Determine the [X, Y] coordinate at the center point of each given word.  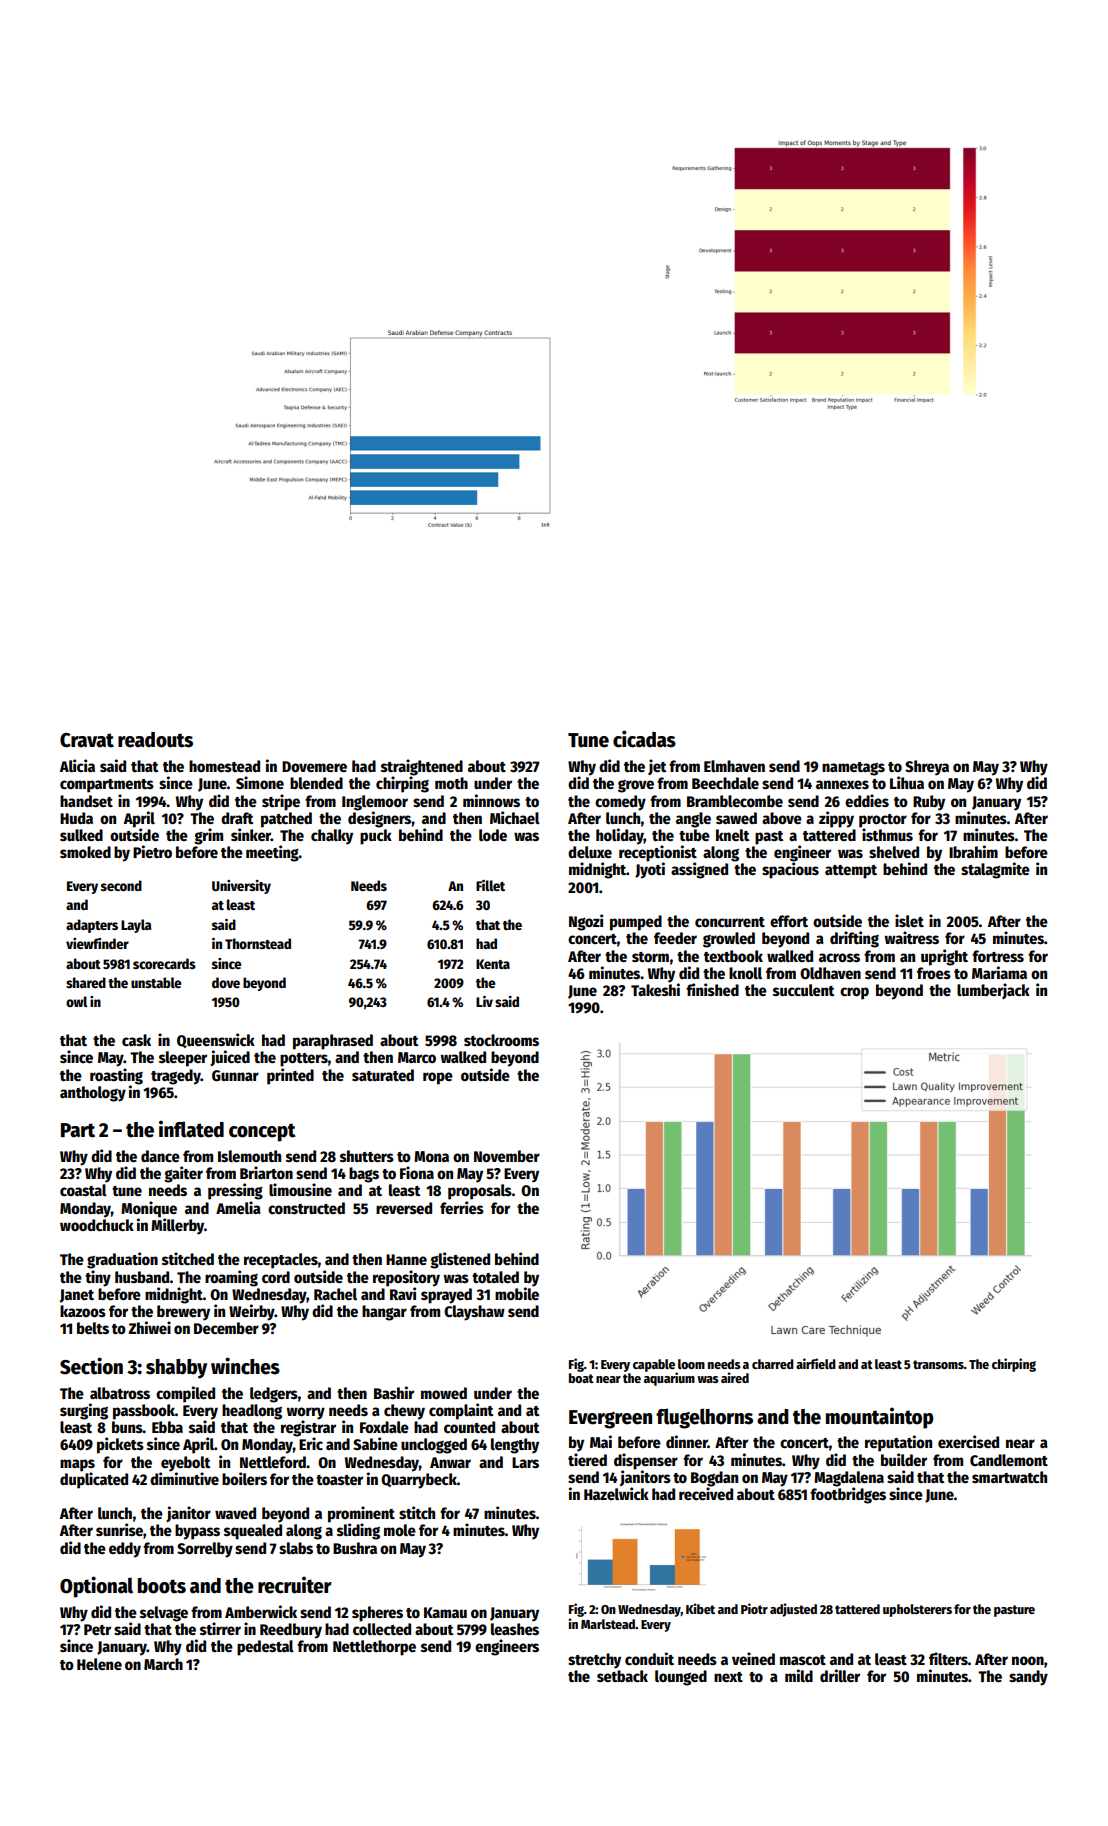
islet [909, 920]
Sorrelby [205, 1550]
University [241, 887]
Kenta [493, 964]
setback [622, 1676]
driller [840, 1675]
